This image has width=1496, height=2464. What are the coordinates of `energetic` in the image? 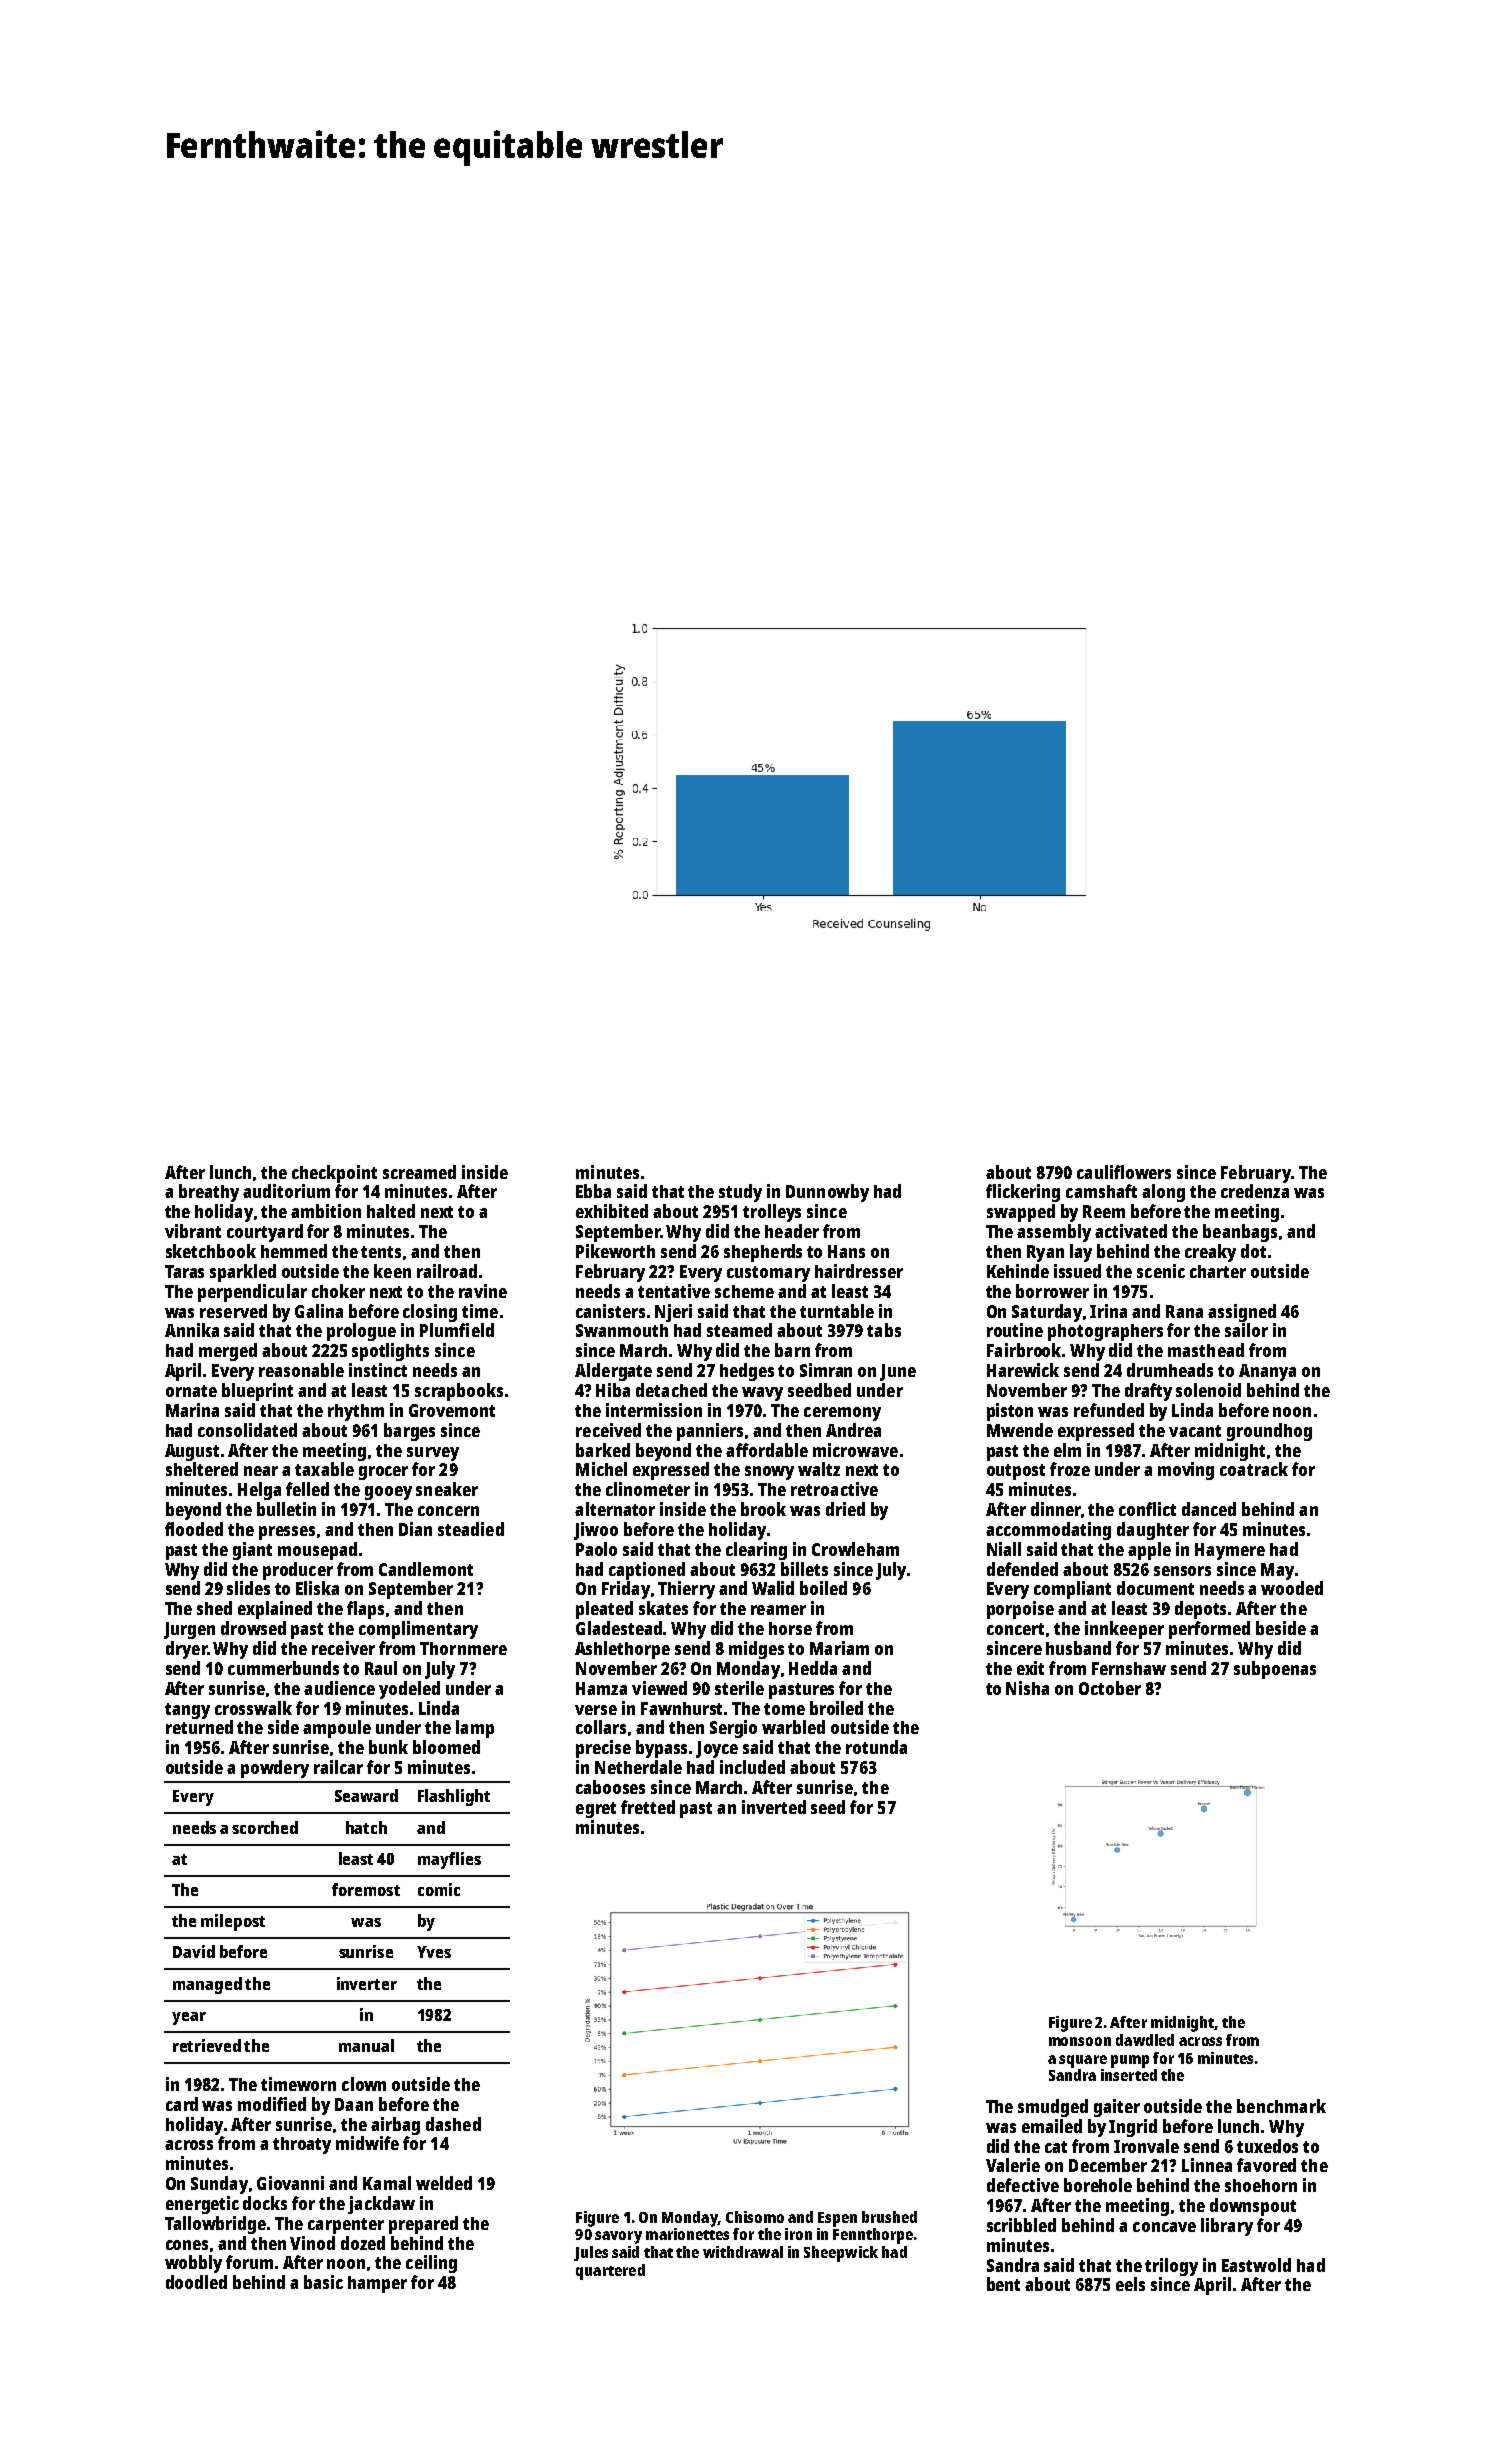 It's located at (202, 2205).
